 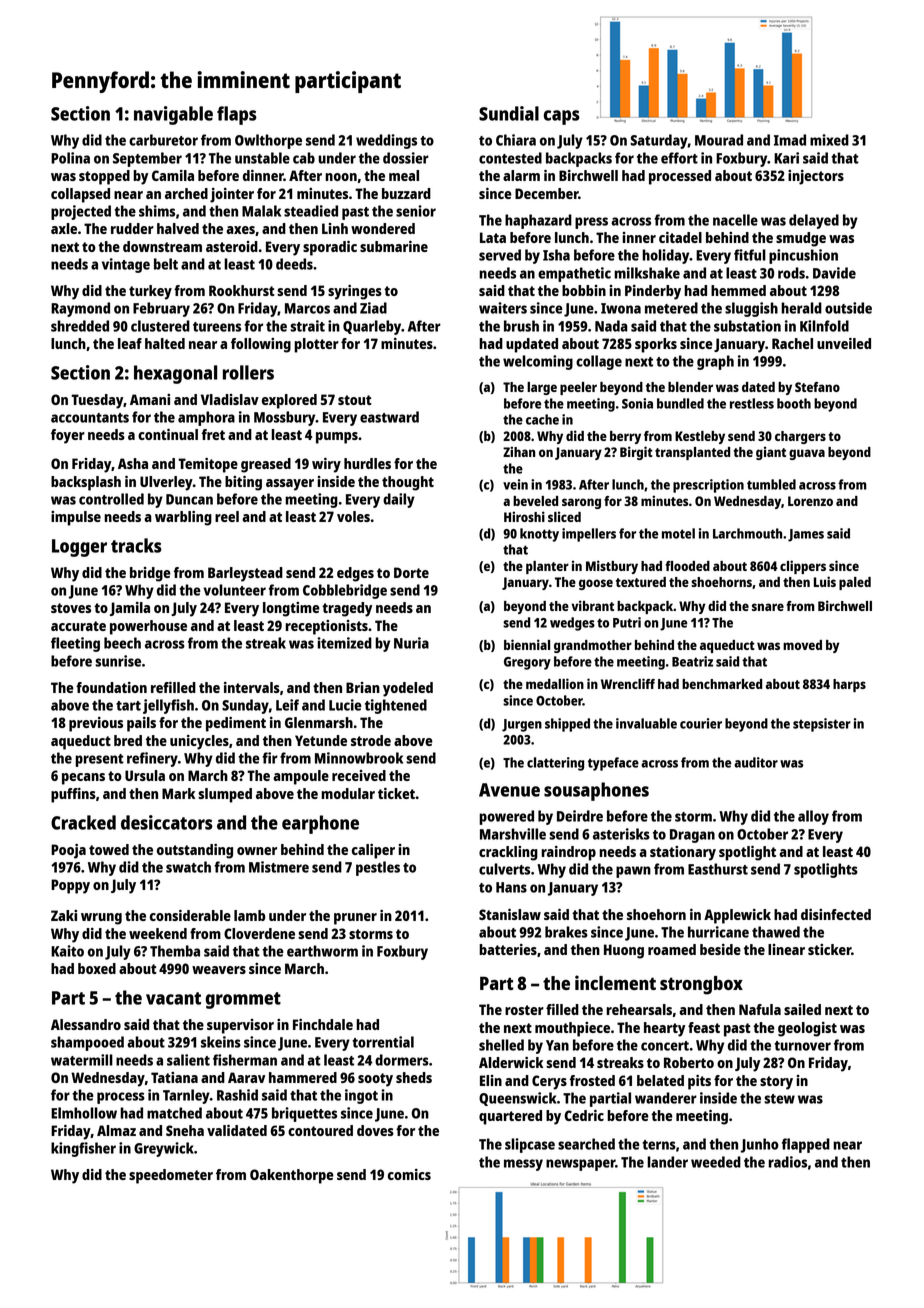 What do you see at coordinates (71, 608) in the document?
I see `stoves` at bounding box center [71, 608].
